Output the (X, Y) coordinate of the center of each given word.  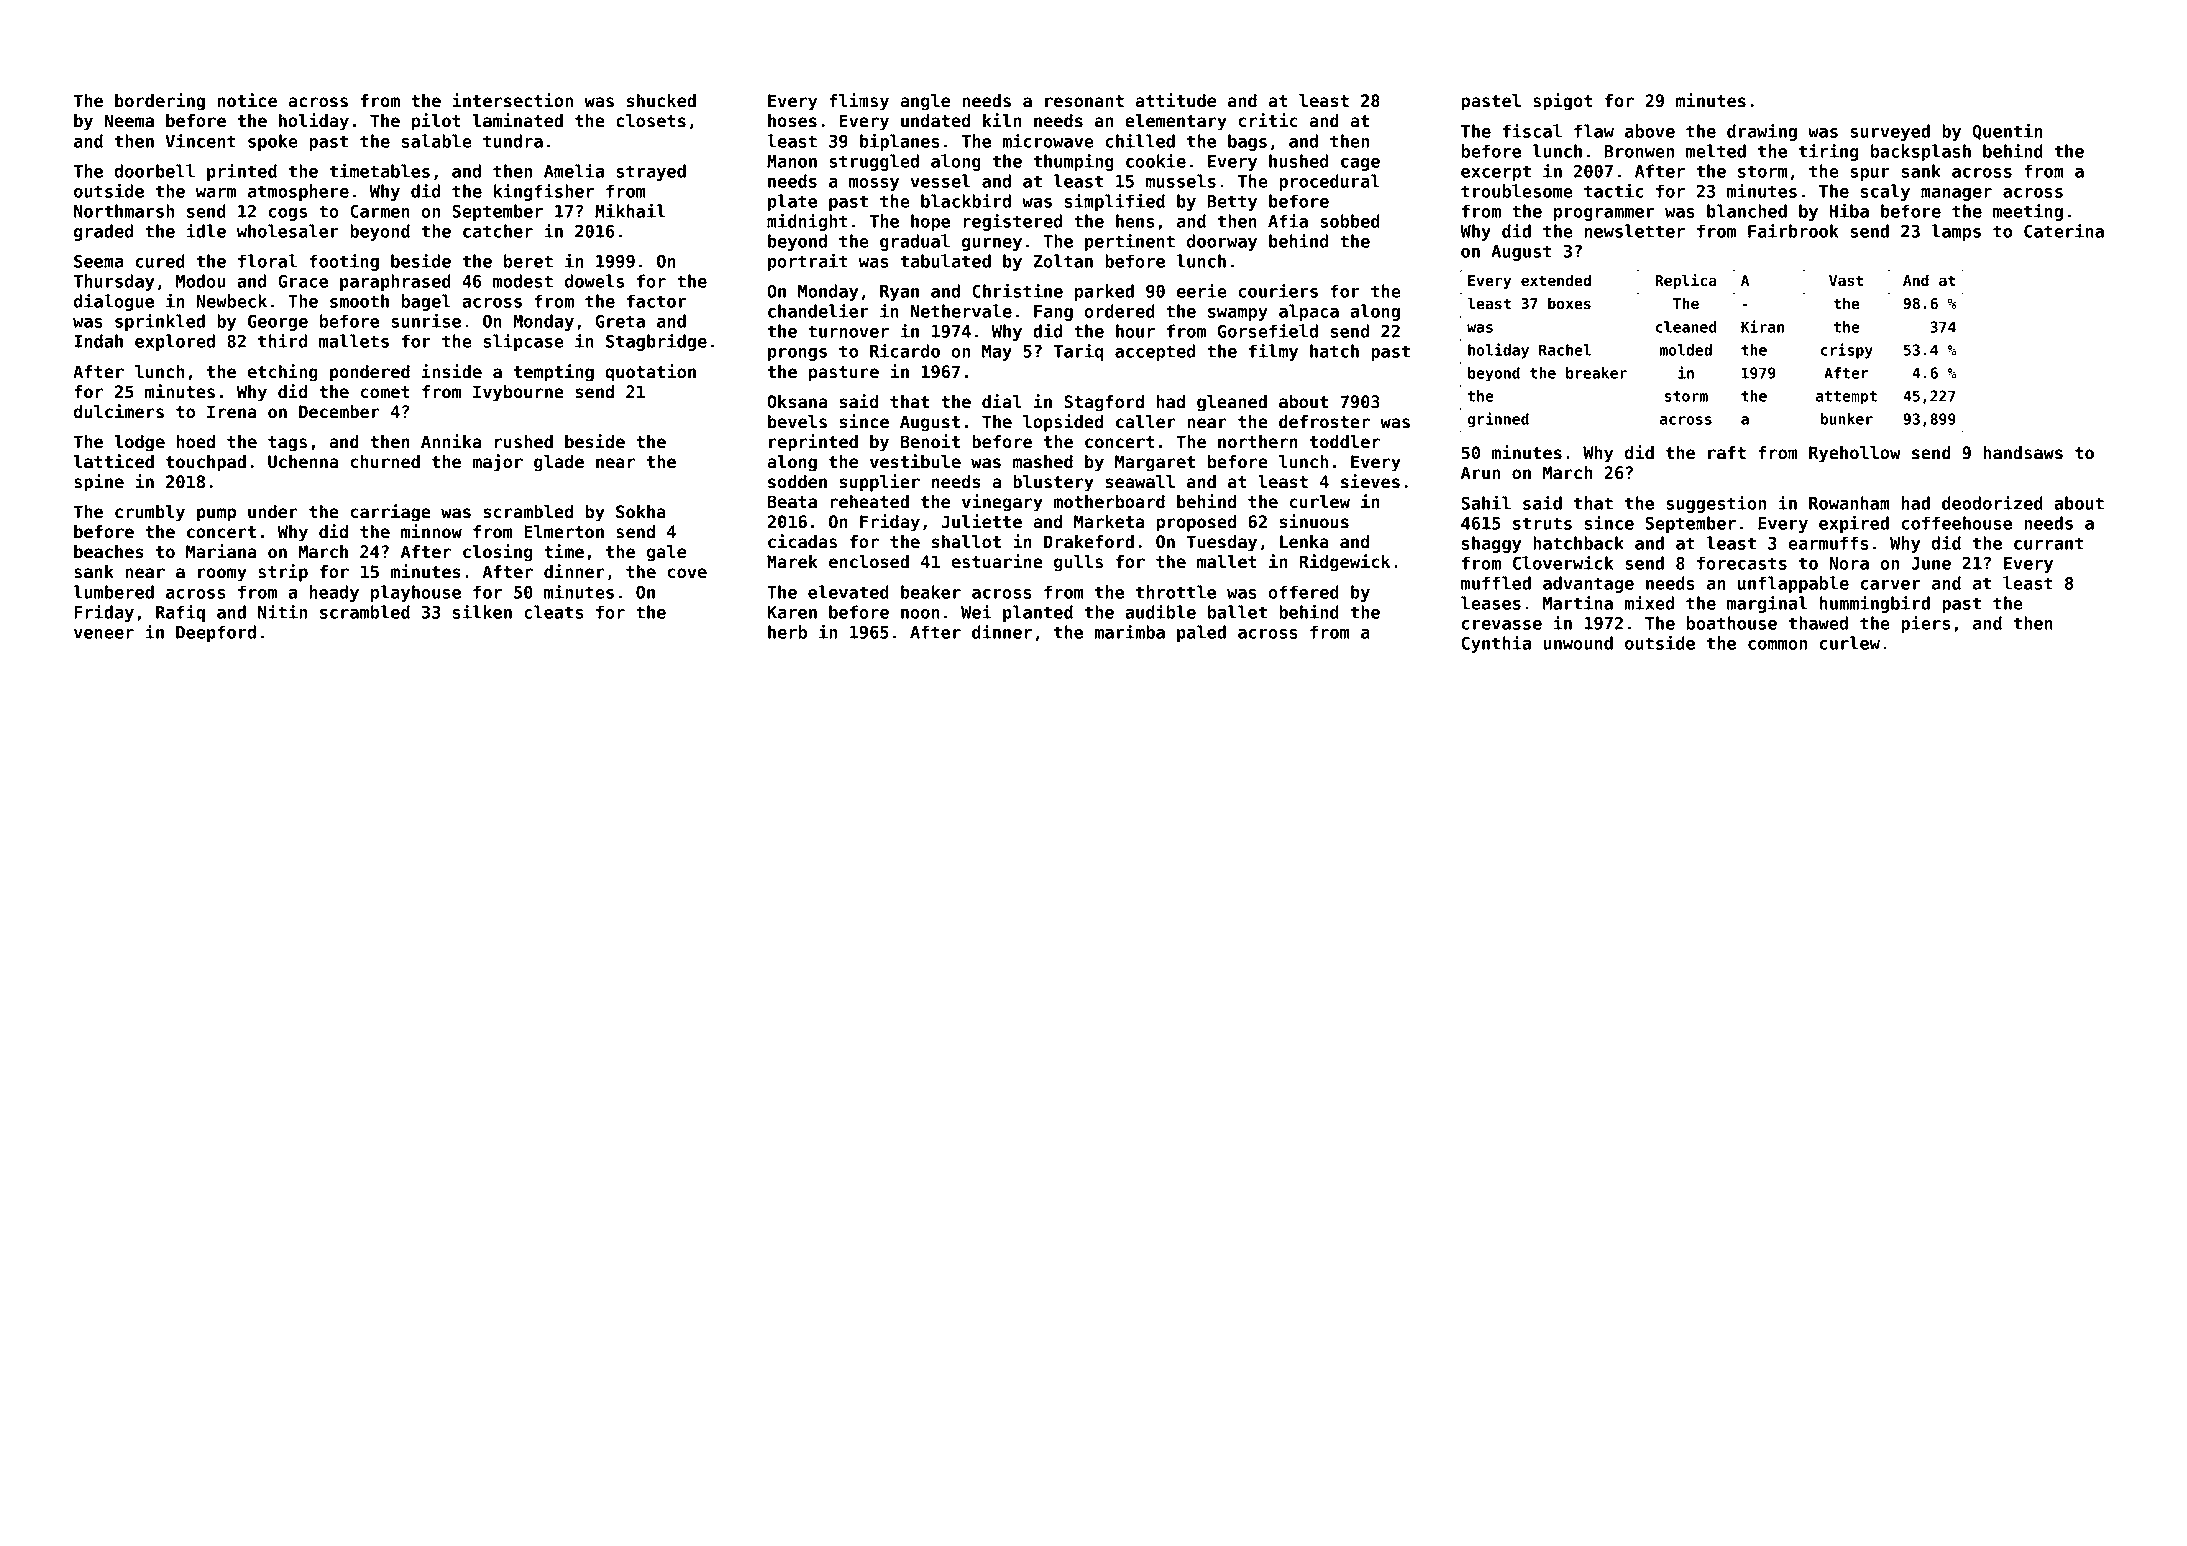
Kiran (1762, 326)
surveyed (1890, 132)
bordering (160, 102)
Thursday (114, 282)
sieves (1370, 481)
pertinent (1130, 242)
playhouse (416, 593)
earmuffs (1828, 543)
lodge (139, 443)
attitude (1176, 100)
